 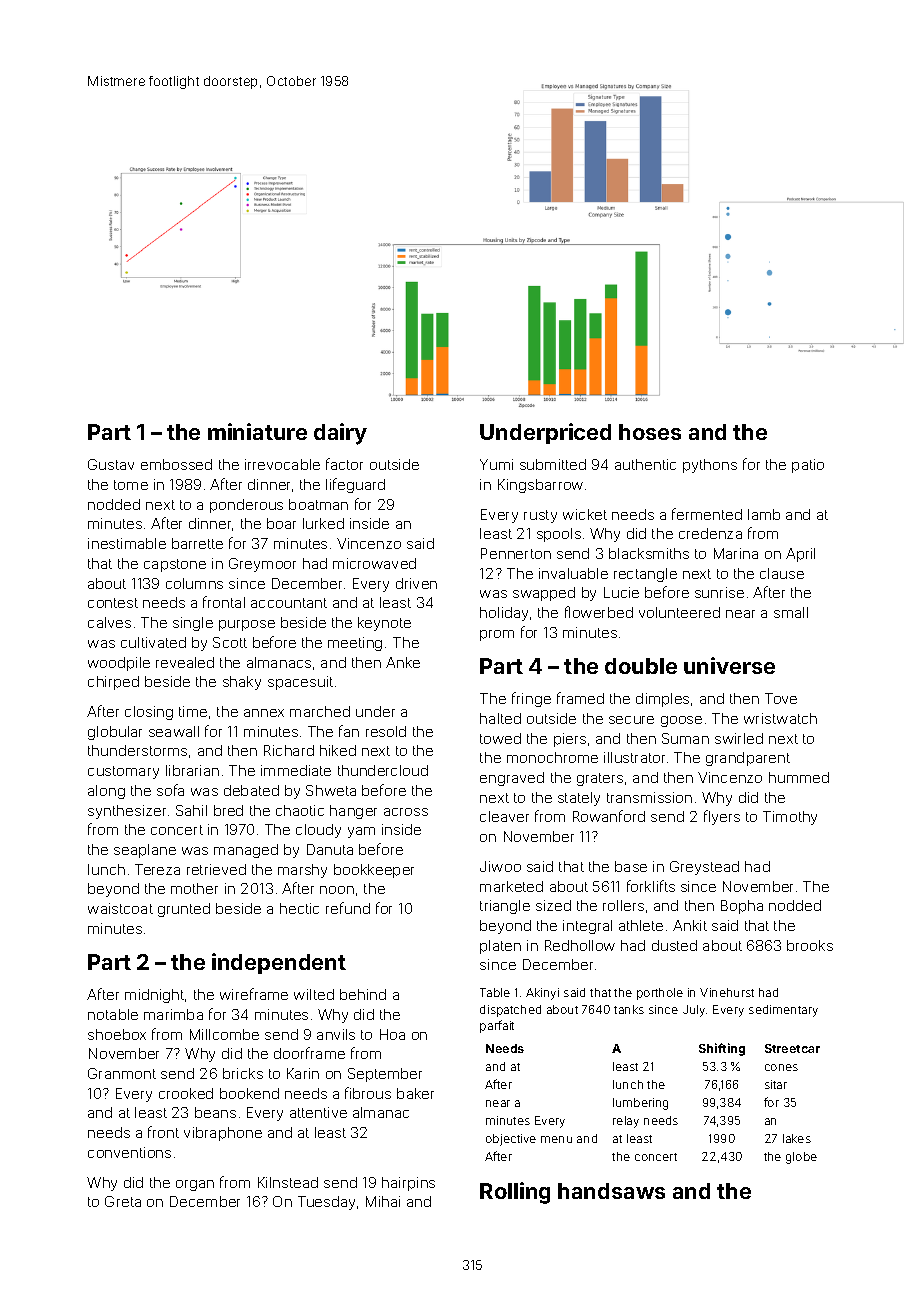 What do you see at coordinates (153, 642) in the image?
I see `cultivated` at bounding box center [153, 642].
